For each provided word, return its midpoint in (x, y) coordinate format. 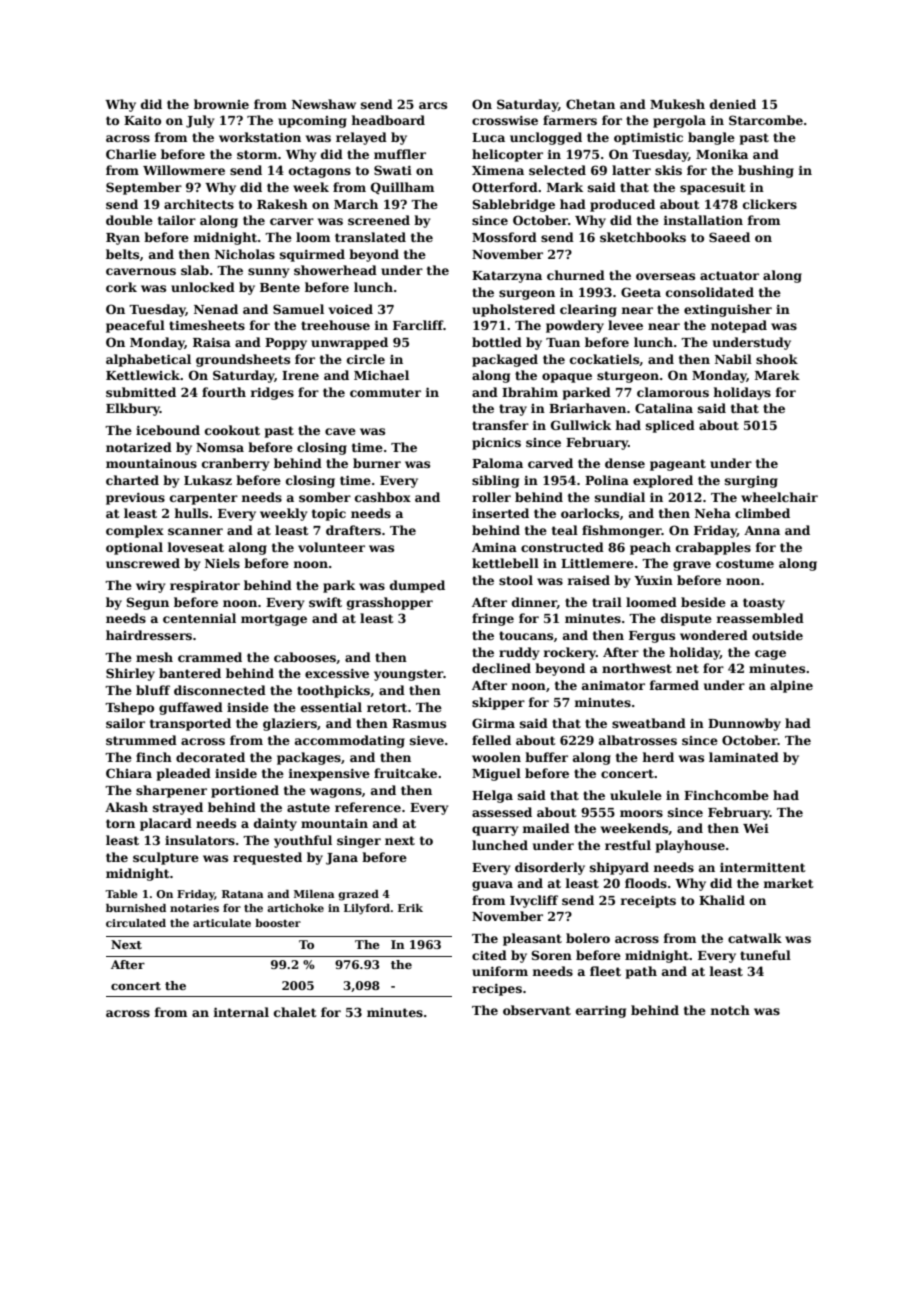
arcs (433, 105)
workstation (260, 137)
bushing (766, 171)
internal (241, 1012)
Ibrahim (530, 392)
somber (325, 497)
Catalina (664, 408)
